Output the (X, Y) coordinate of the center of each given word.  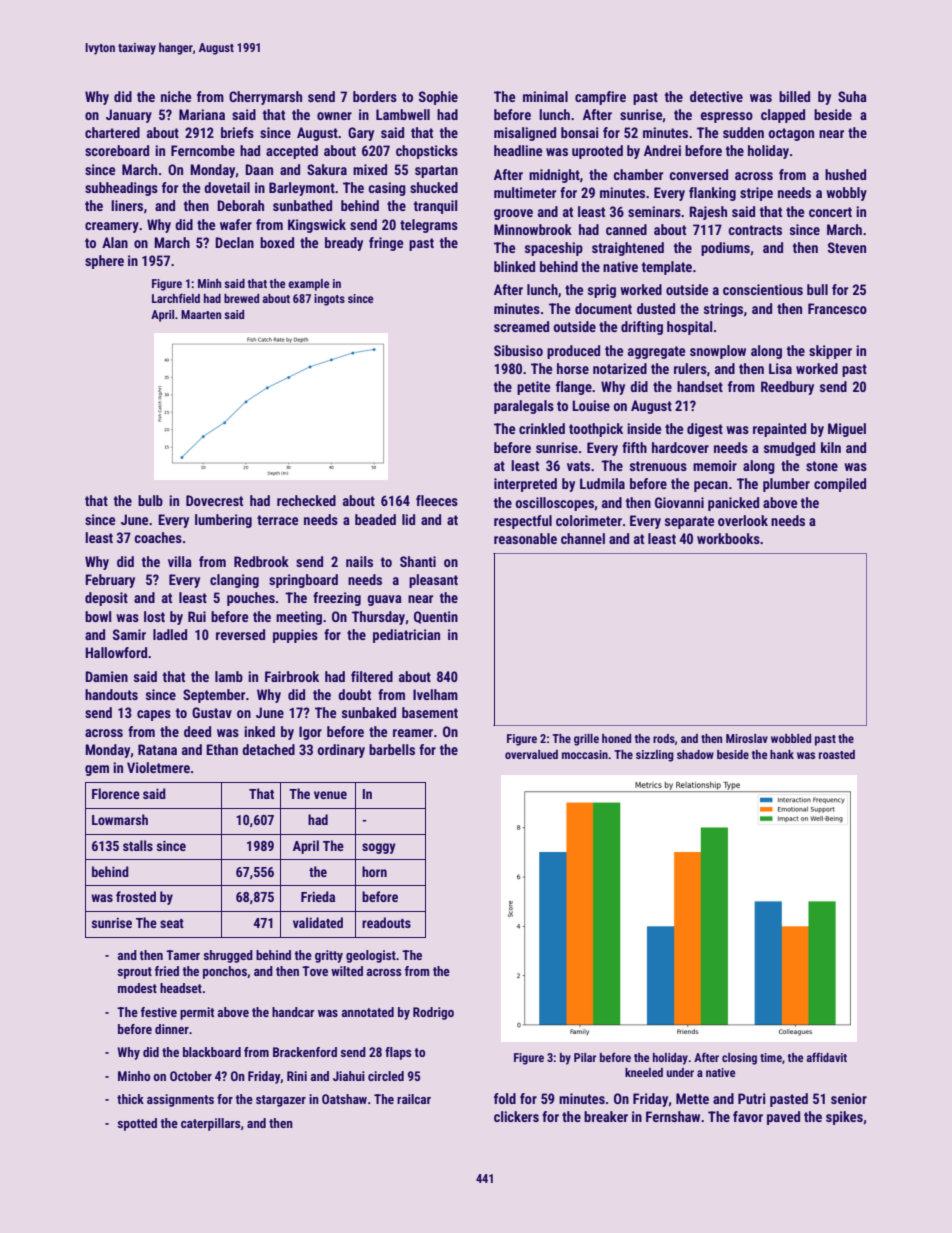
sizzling (655, 756)
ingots (329, 300)
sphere (104, 262)
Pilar (585, 1057)
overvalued (531, 754)
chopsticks (427, 152)
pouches (251, 599)
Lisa (780, 368)
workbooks (728, 538)
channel (583, 538)
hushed (845, 174)
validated (318, 922)
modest (137, 988)
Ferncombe (203, 150)
